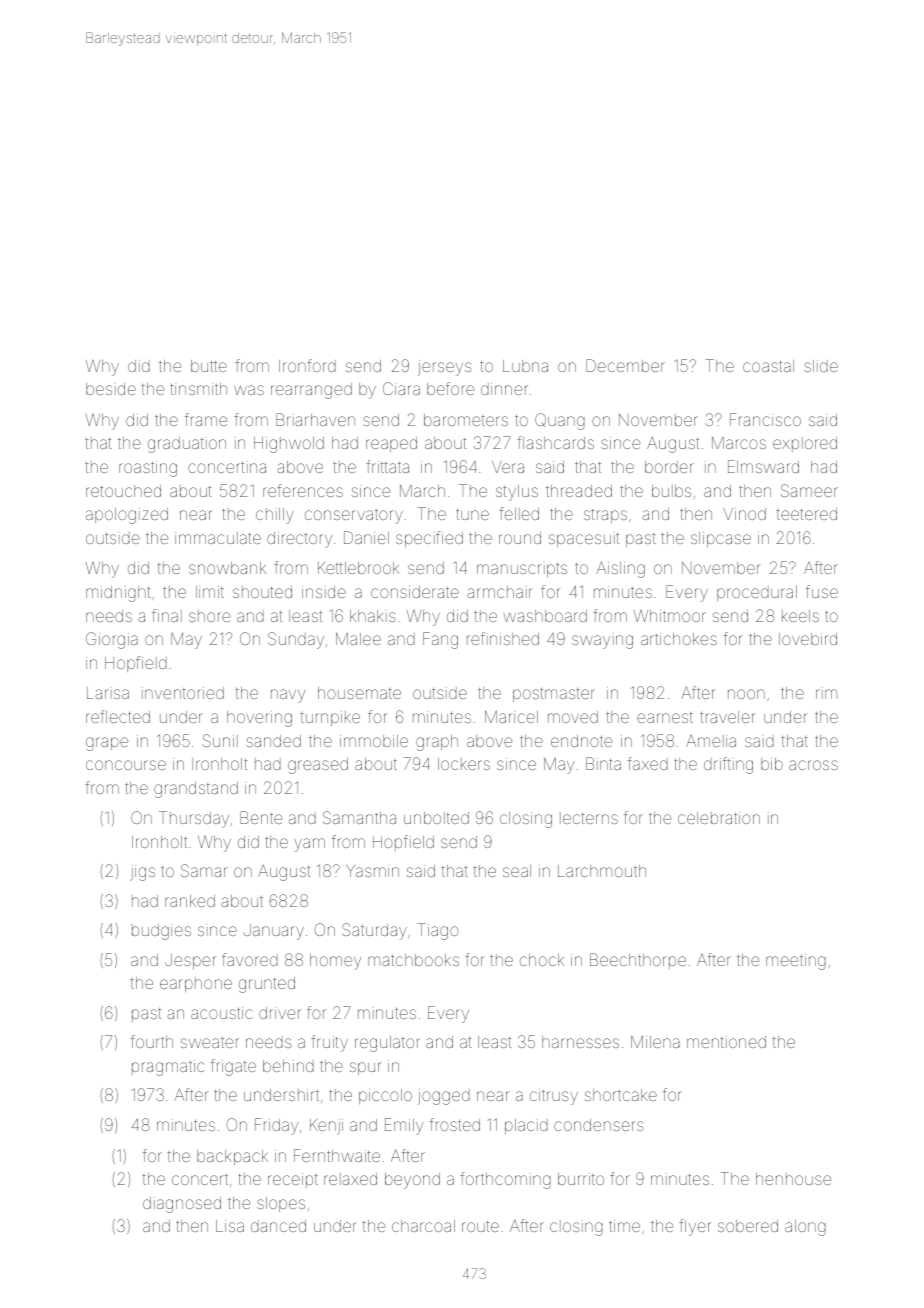 This document has height=1308, width=924. Describe the element at coordinates (112, 640) in the document. I see `Giorgia` at that location.
